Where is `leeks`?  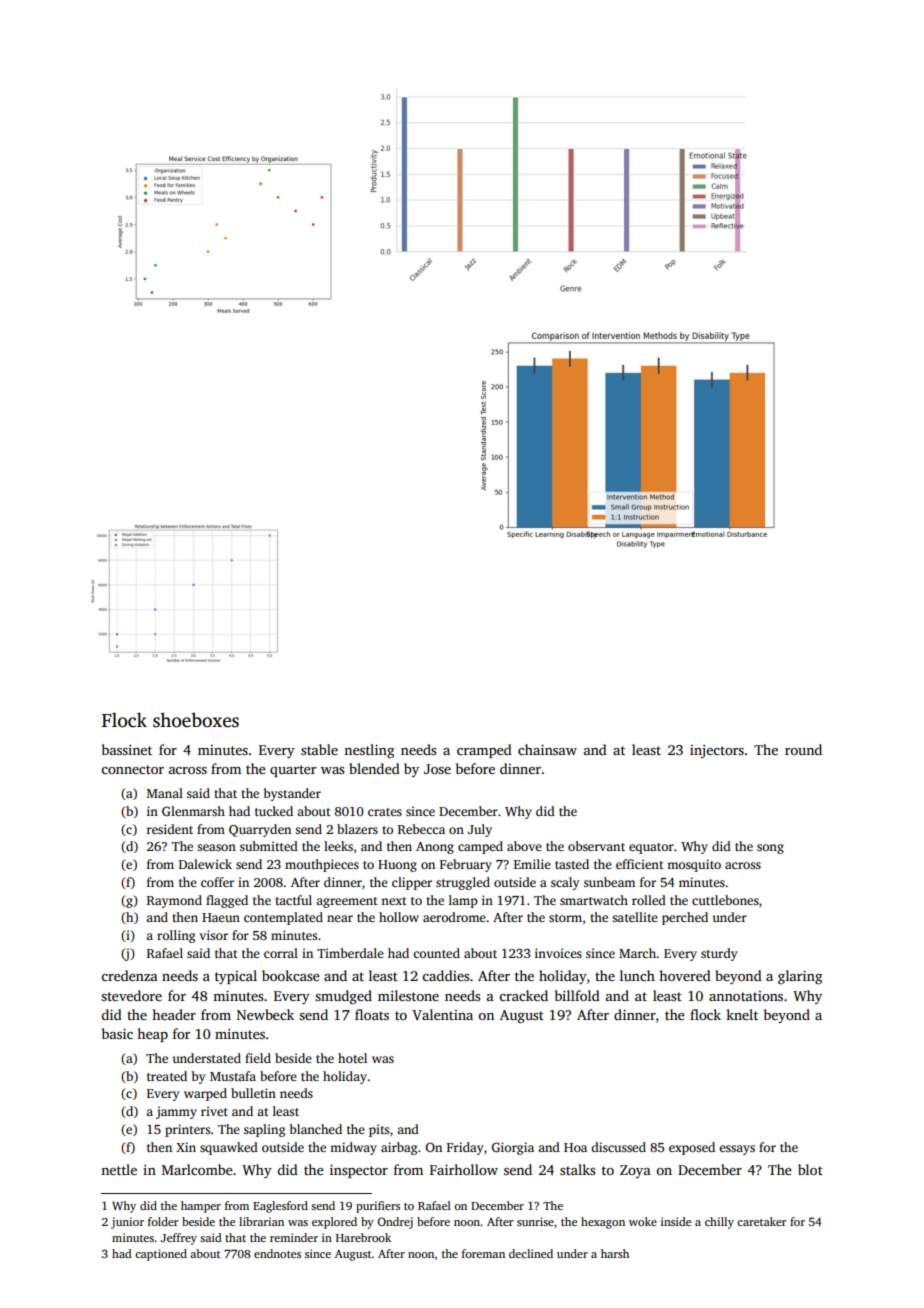
leeks is located at coordinates (338, 846).
